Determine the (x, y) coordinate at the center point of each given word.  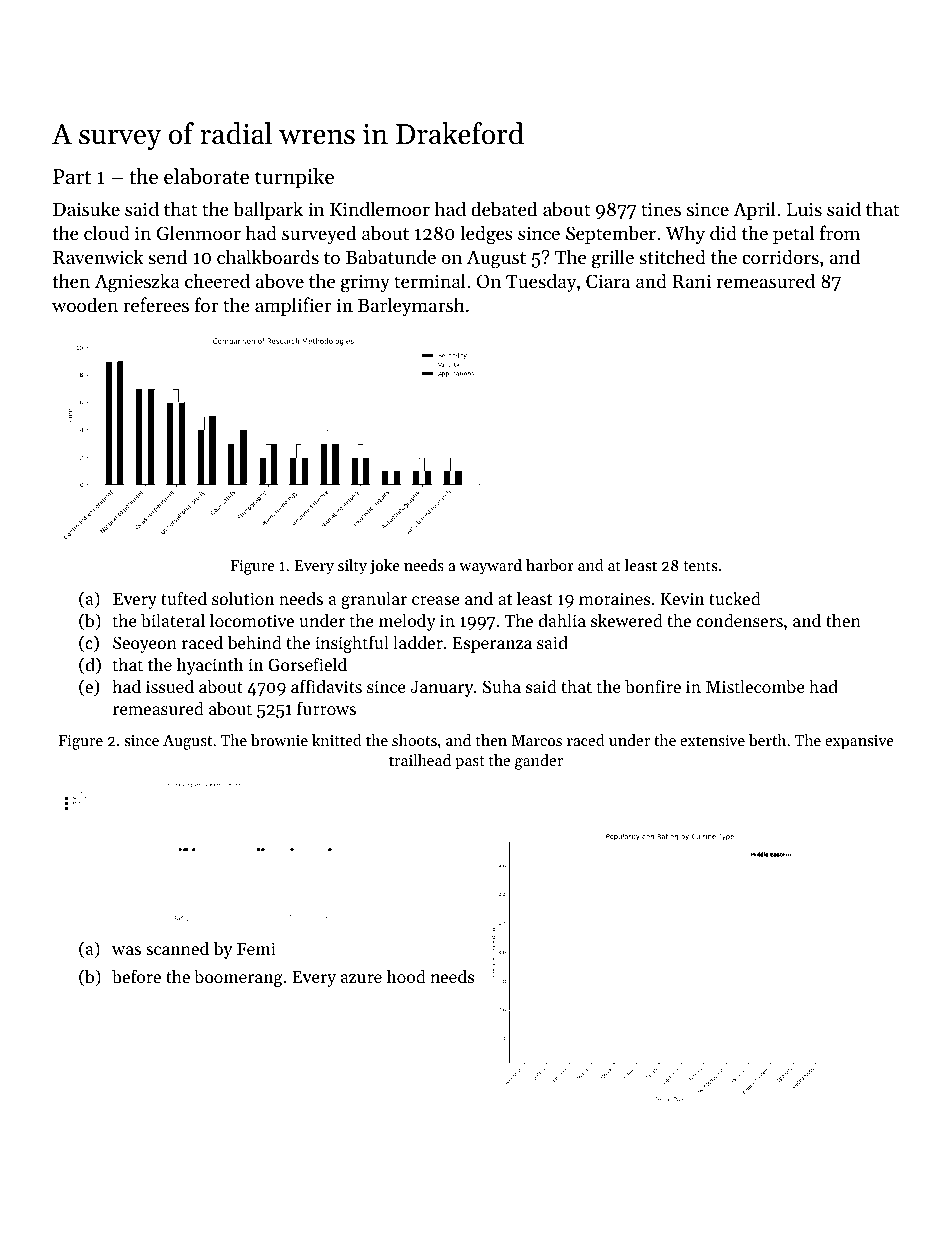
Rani (691, 281)
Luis (804, 209)
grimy (365, 283)
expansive (859, 742)
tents (700, 566)
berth (767, 740)
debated (504, 209)
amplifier (293, 306)
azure (361, 978)
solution (243, 598)
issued (170, 686)
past (470, 763)
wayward (490, 567)
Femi (256, 948)
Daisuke (86, 208)
